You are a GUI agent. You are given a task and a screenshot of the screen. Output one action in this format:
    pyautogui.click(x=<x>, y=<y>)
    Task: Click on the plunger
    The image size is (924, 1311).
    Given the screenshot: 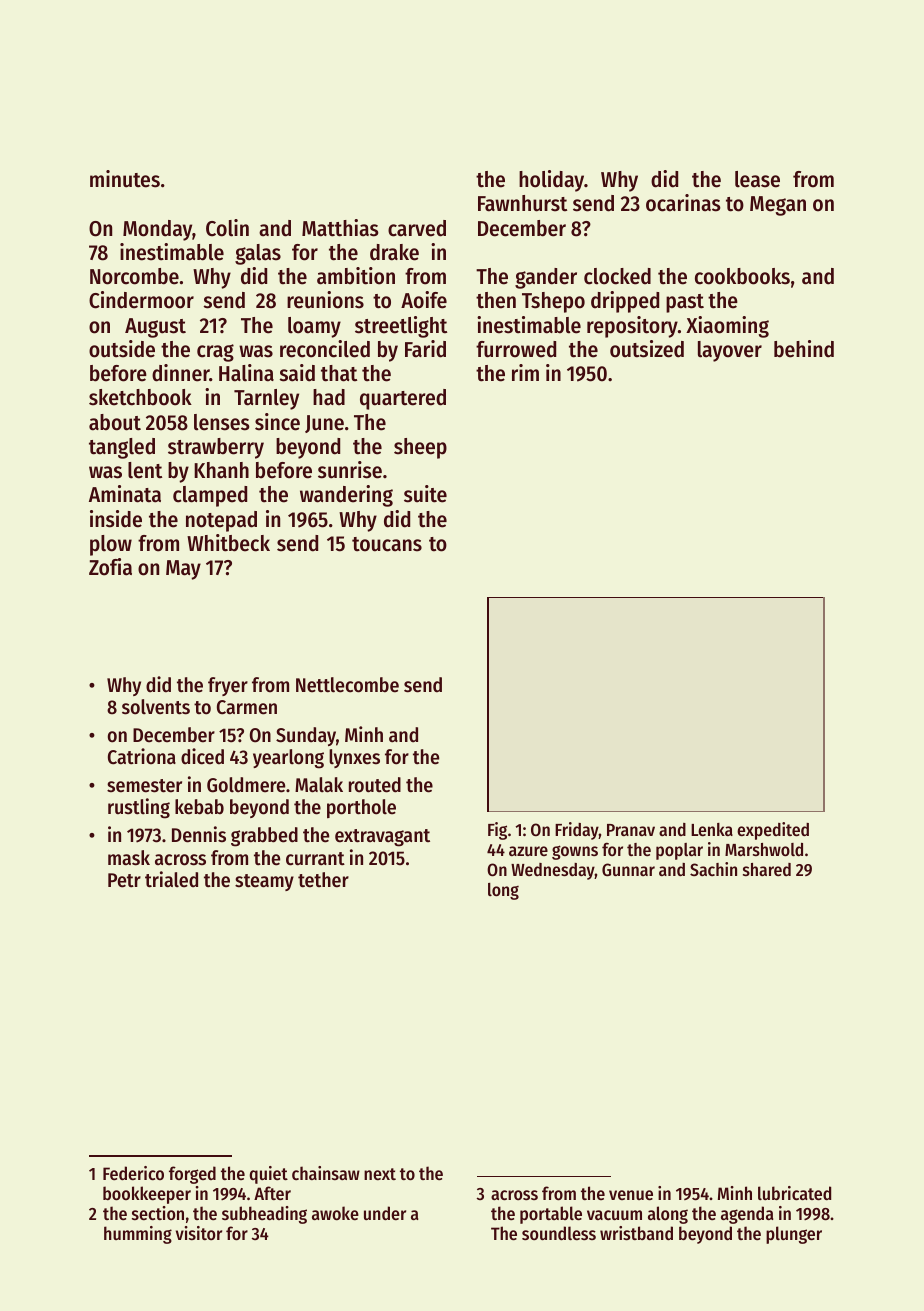 What is the action you would take?
    pyautogui.click(x=794, y=1235)
